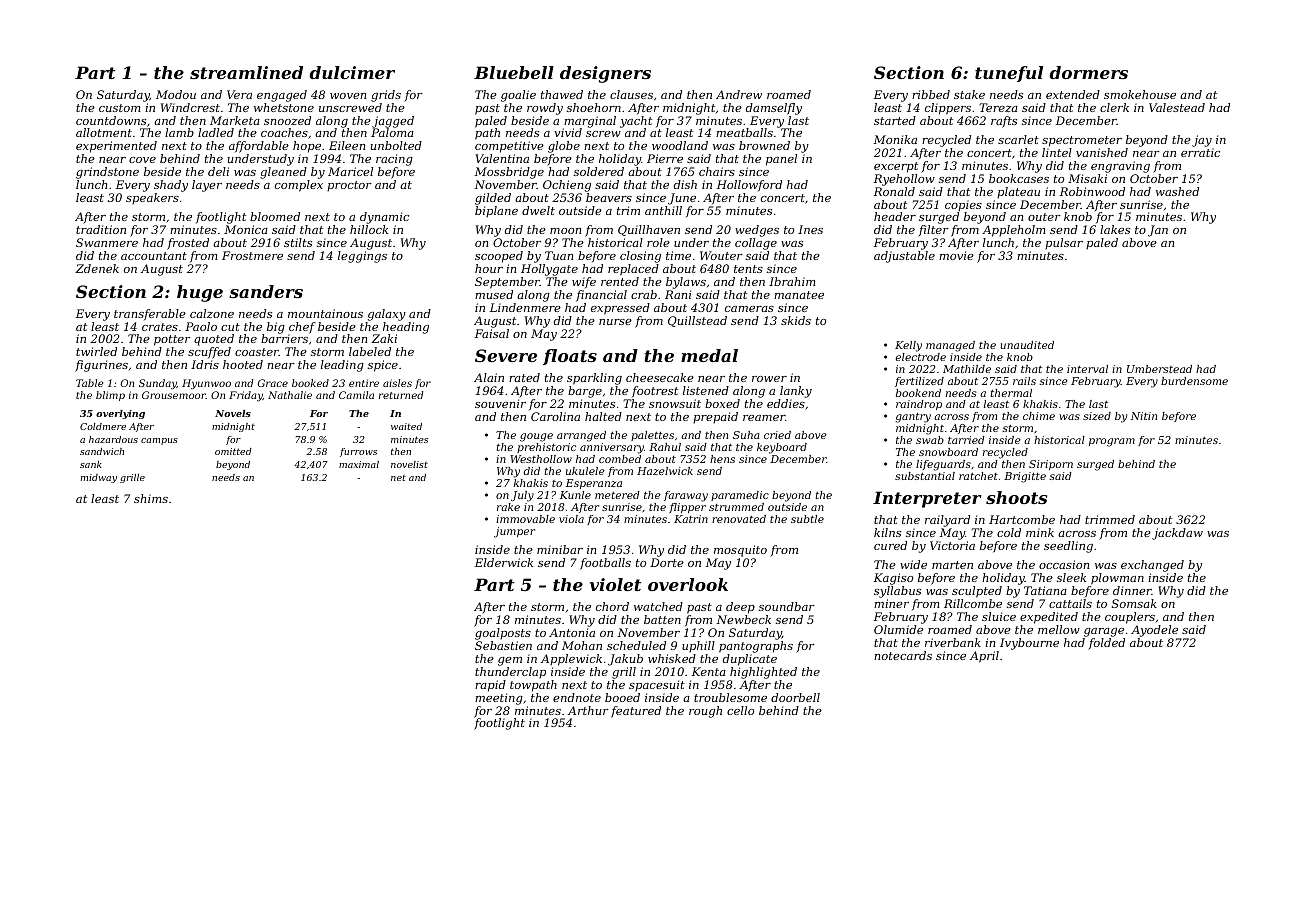 The width and height of the screenshot is (1308, 924). I want to click on hillock, so click(369, 229).
